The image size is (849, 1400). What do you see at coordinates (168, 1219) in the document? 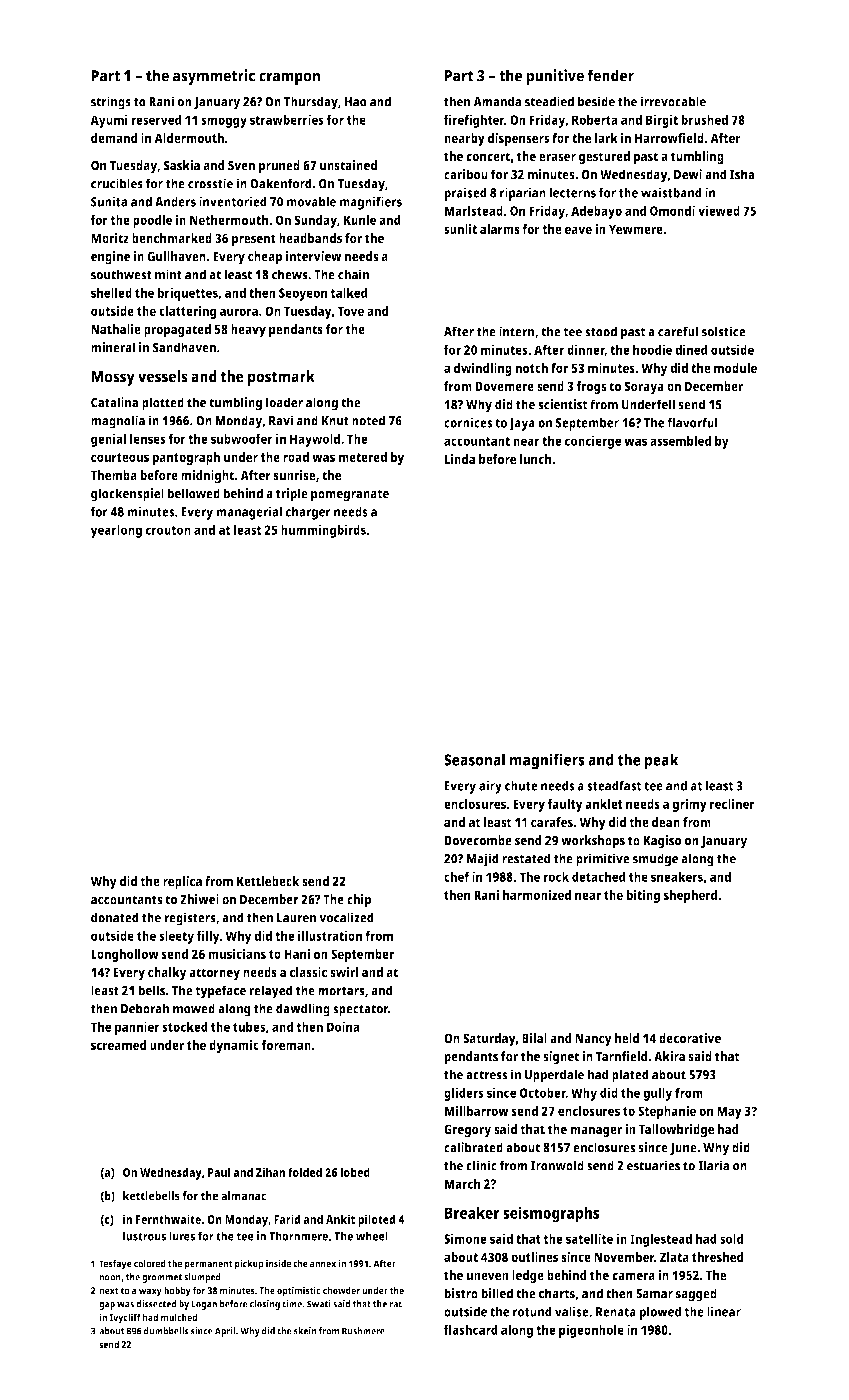
I see `Fernthwaite` at bounding box center [168, 1219].
